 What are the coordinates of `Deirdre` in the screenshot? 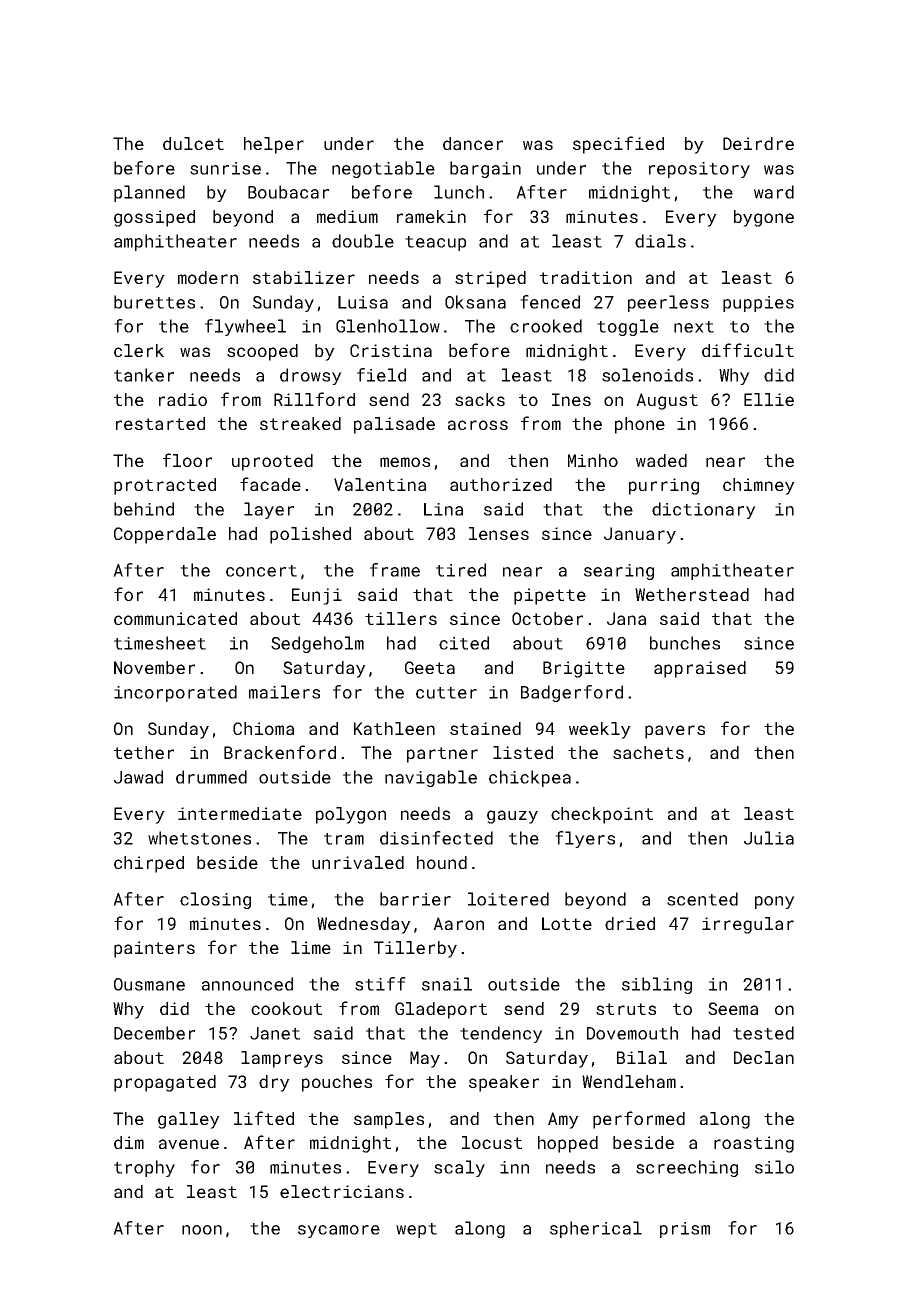 It's located at (758, 143).
